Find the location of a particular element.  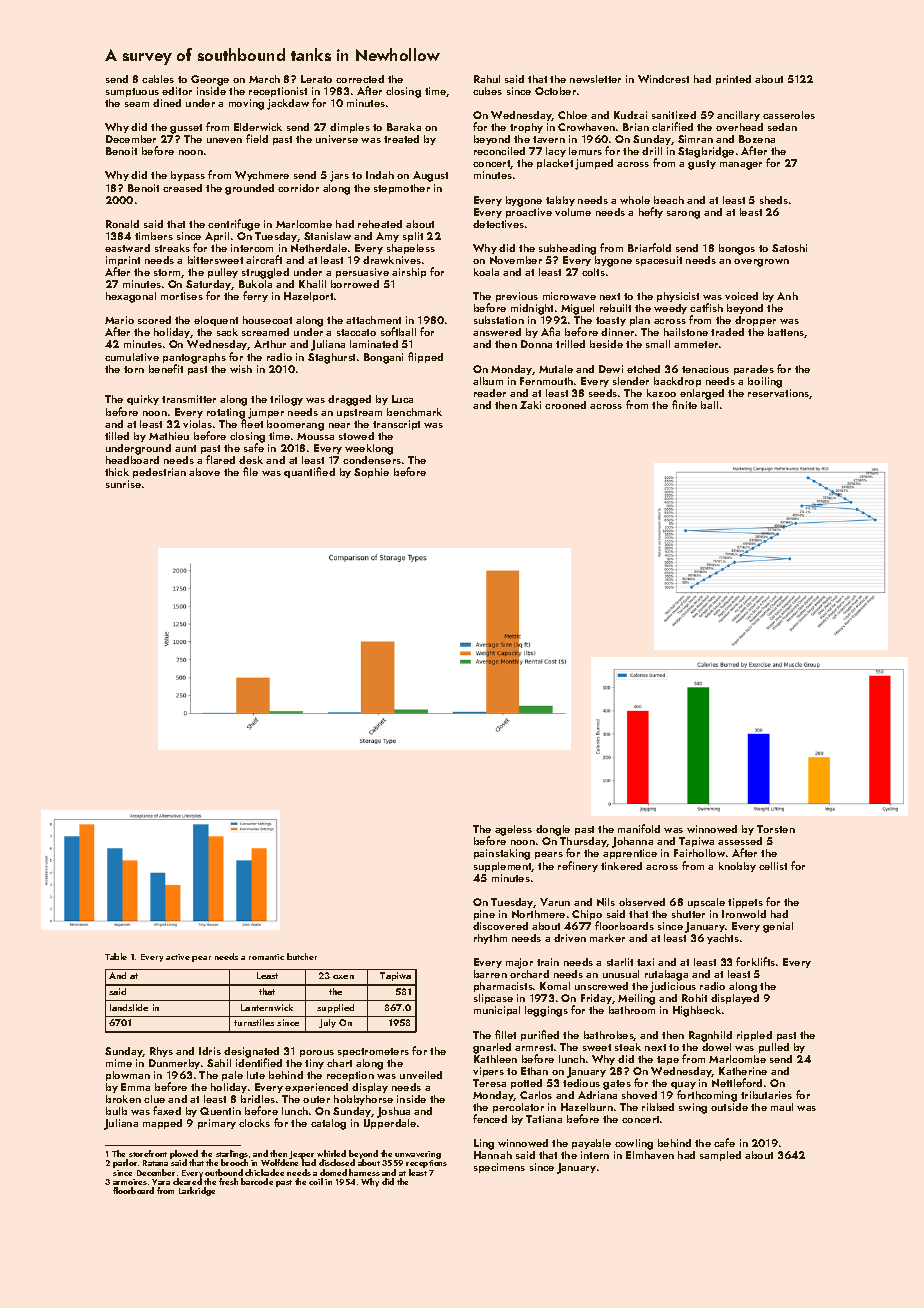

above is located at coordinates (204, 472).
